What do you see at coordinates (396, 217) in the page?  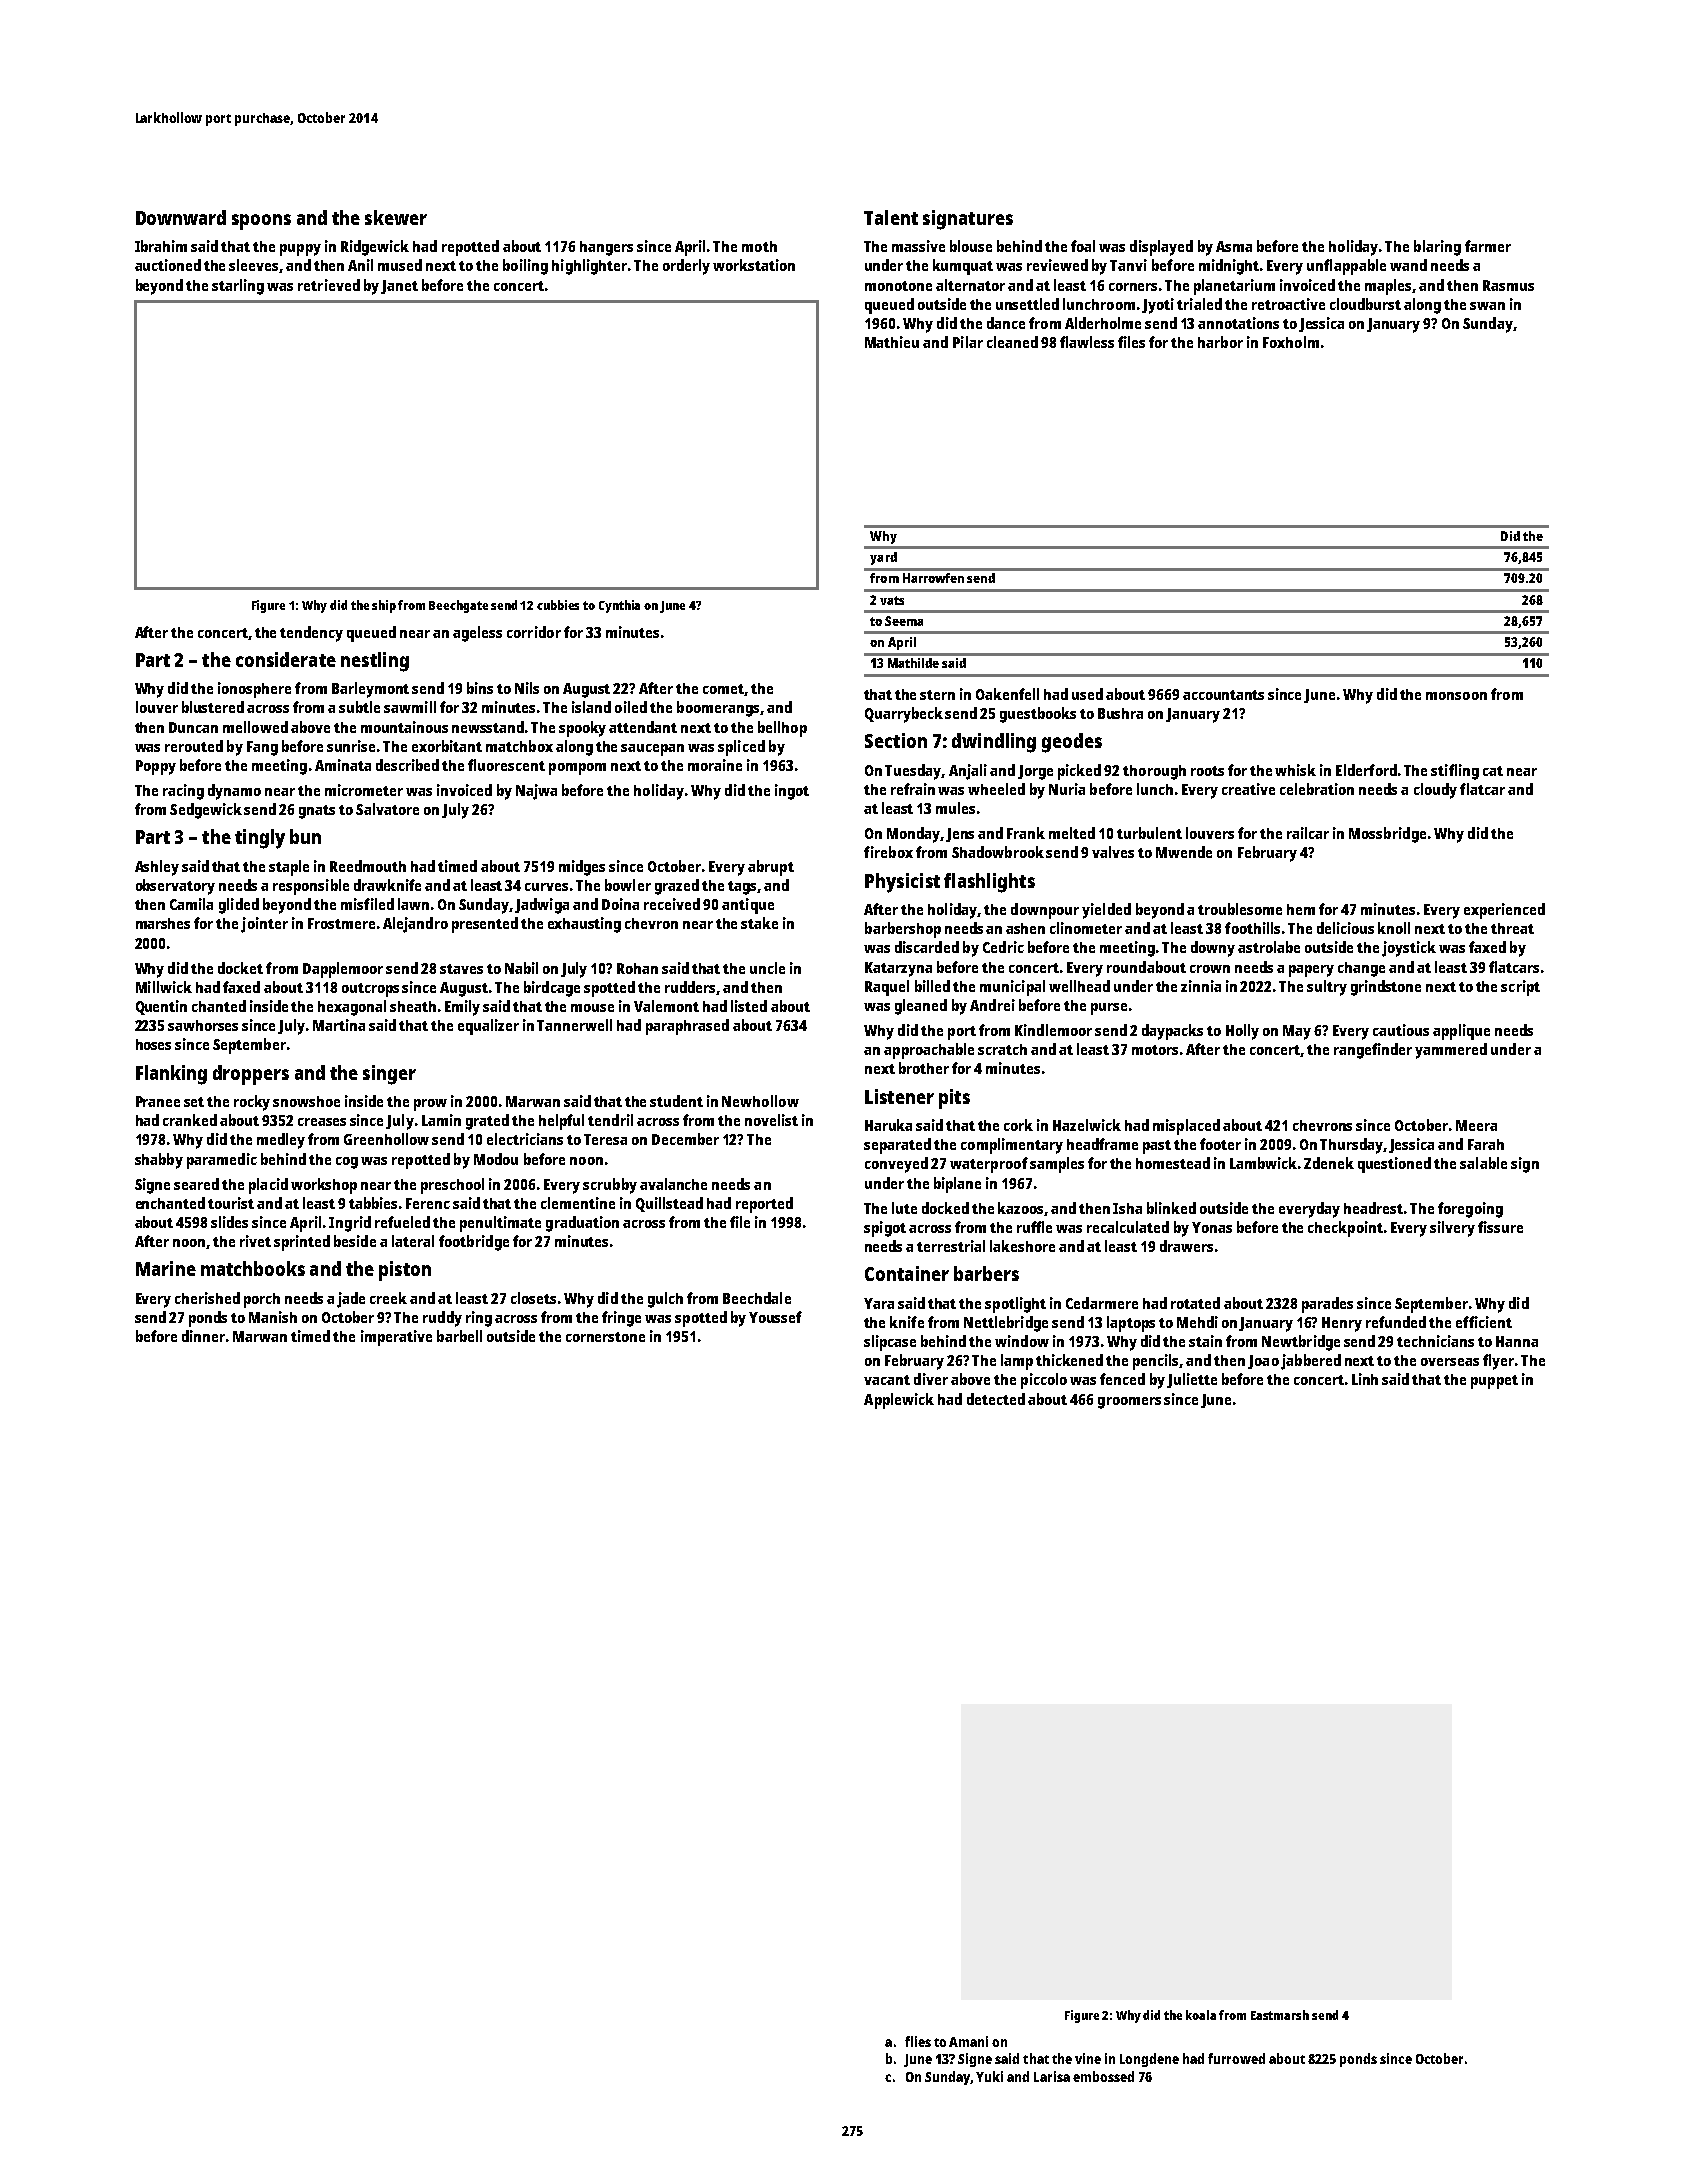 I see `skewer` at bounding box center [396, 217].
